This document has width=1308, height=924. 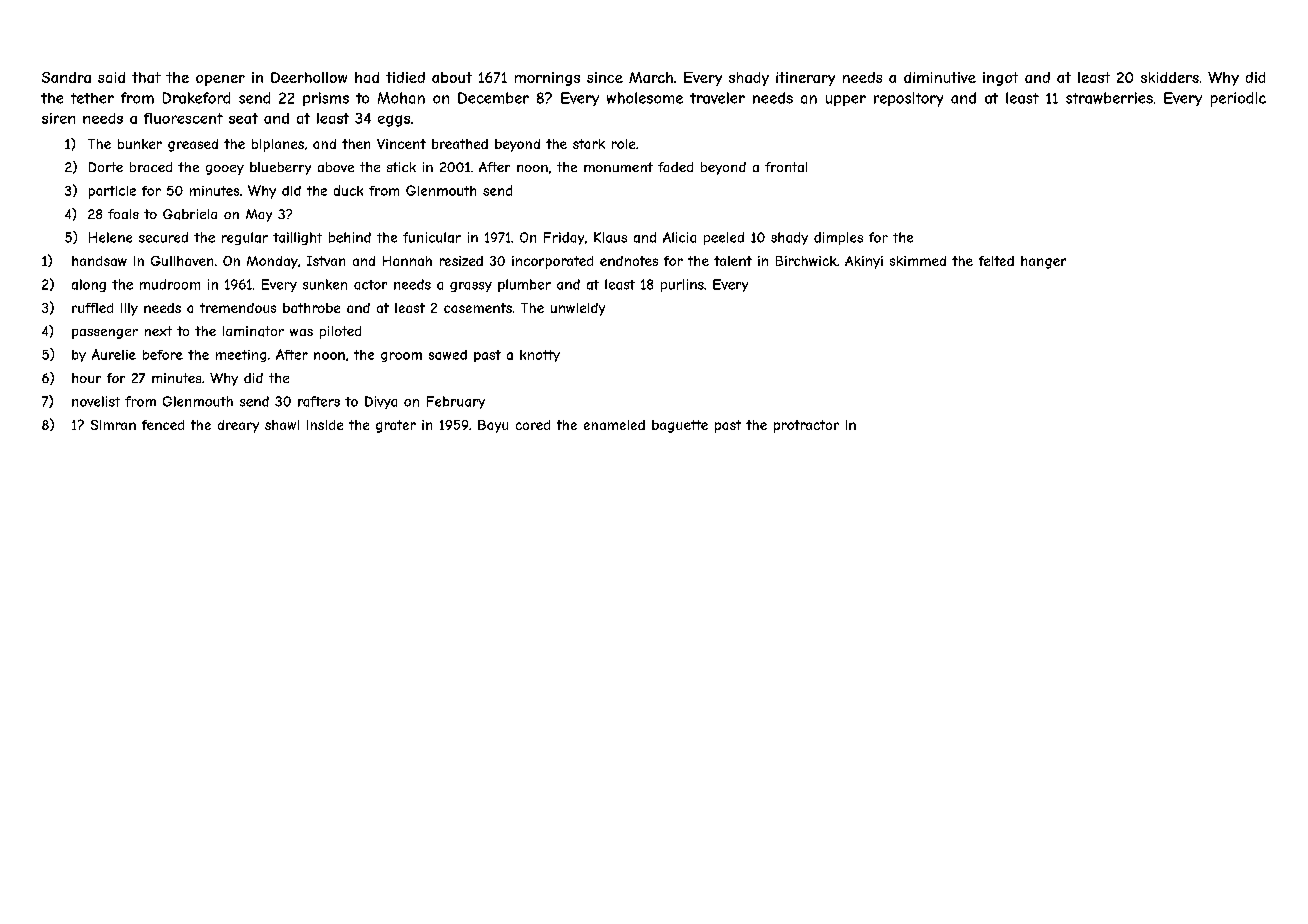 What do you see at coordinates (540, 356) in the document?
I see `knotty` at bounding box center [540, 356].
